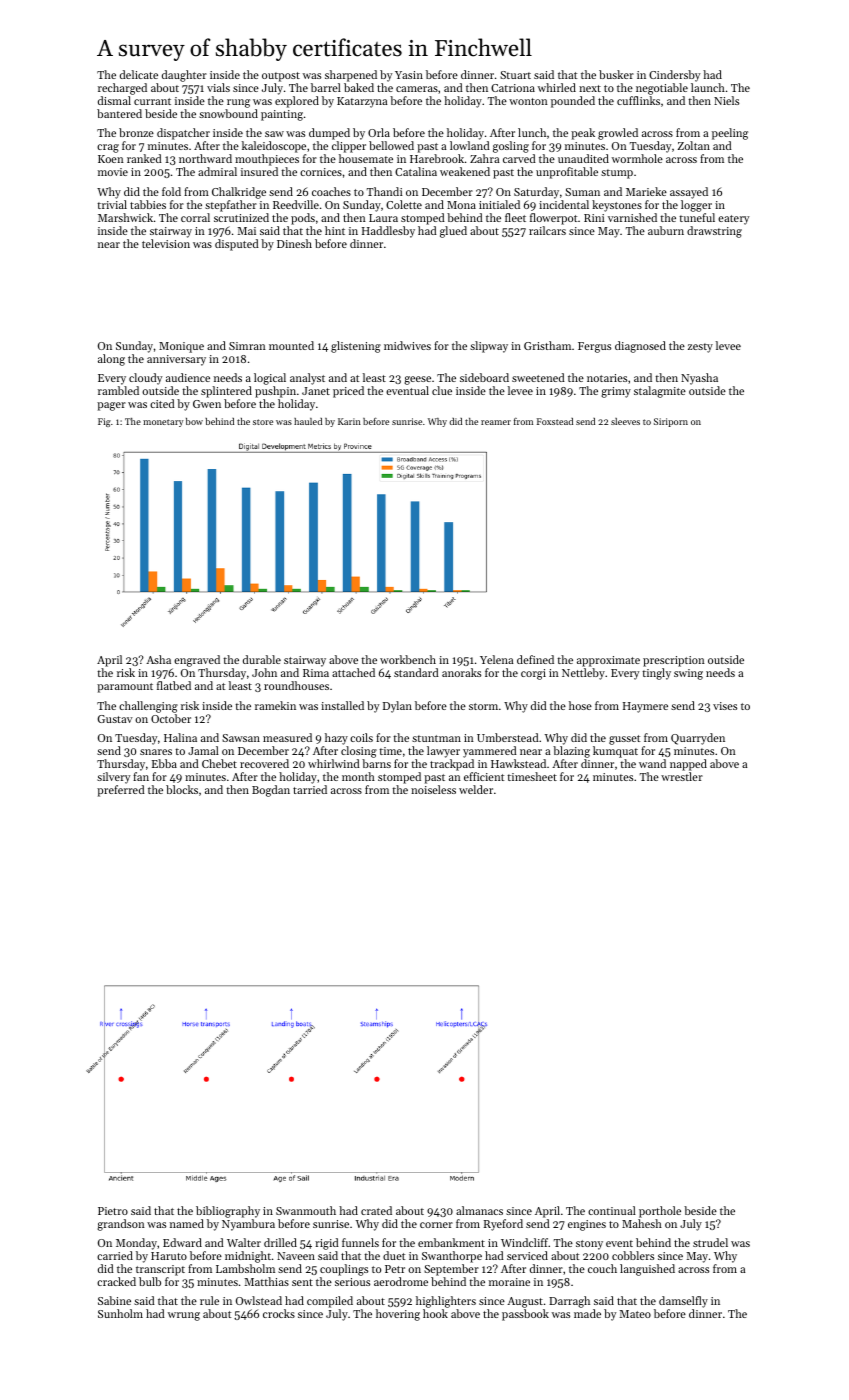 The width and height of the image is (849, 1400). I want to click on hovering, so click(398, 1315).
